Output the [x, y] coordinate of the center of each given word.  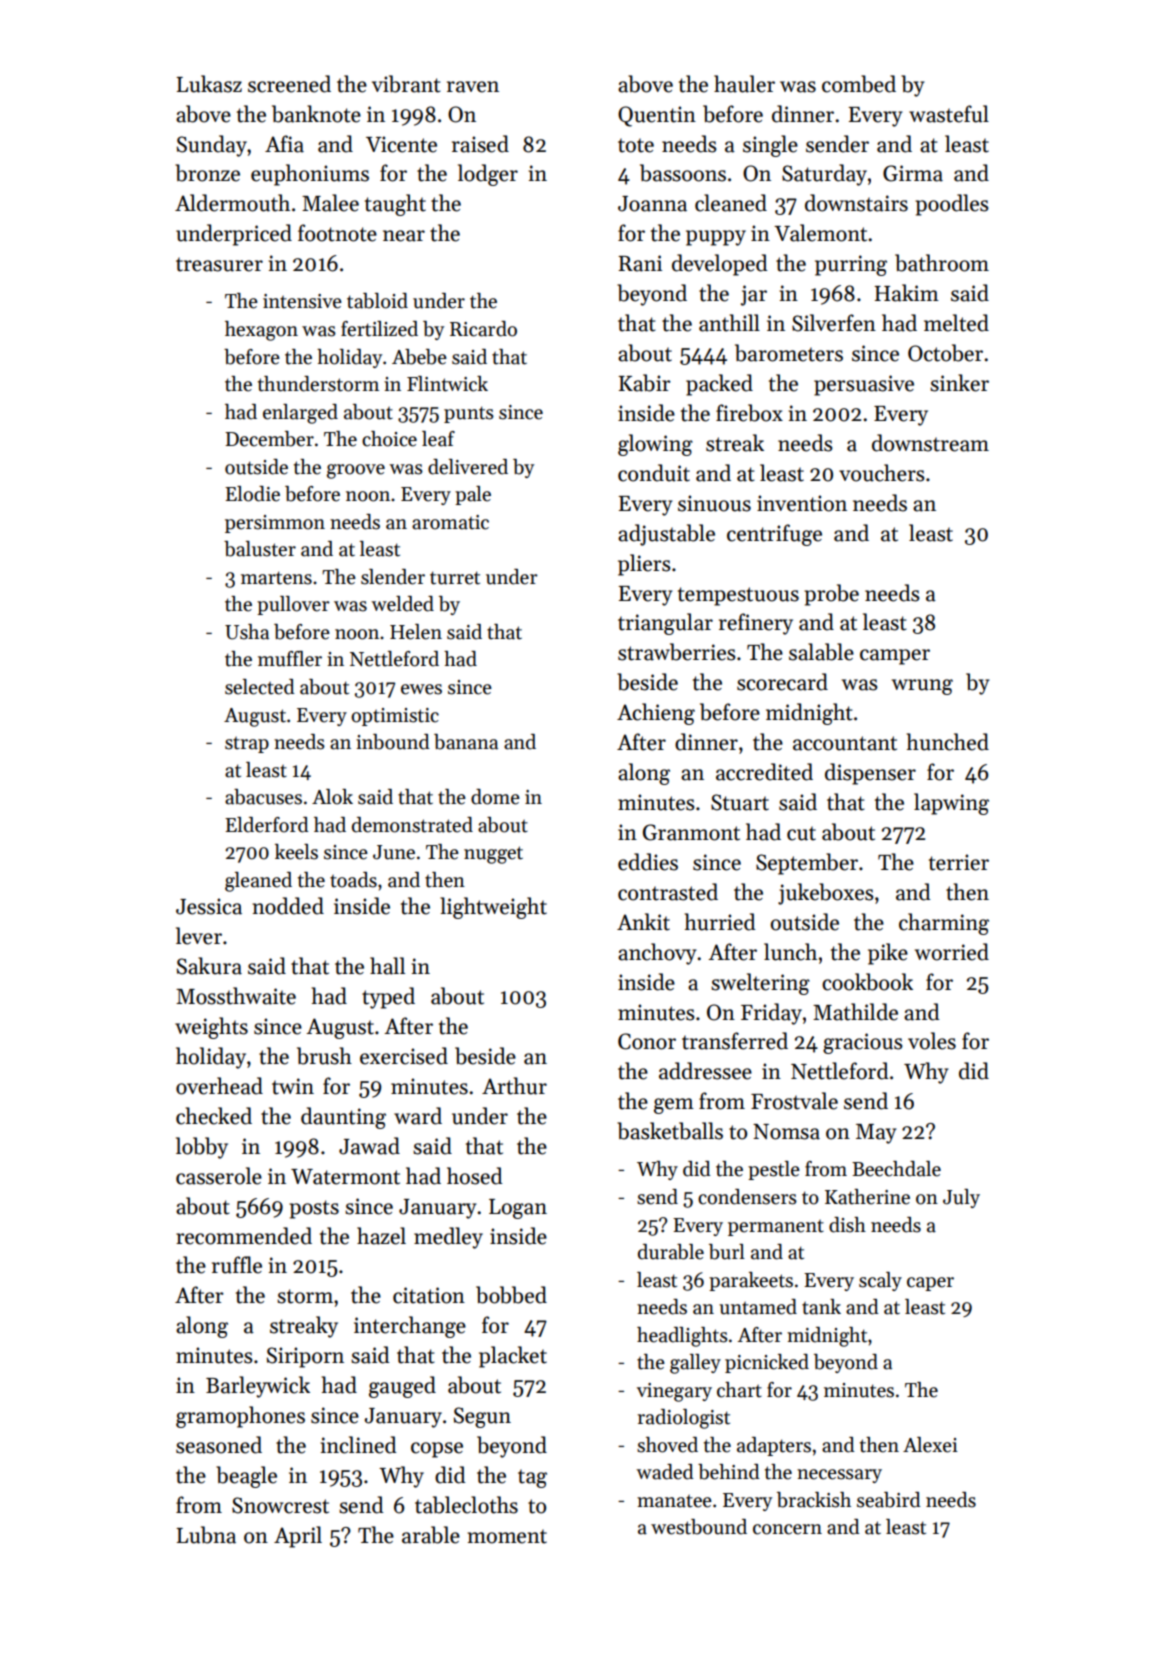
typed [388, 998]
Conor [647, 1041]
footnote [337, 233]
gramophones [240, 1417]
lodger [488, 175]
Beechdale [896, 1169]
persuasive [864, 385]
